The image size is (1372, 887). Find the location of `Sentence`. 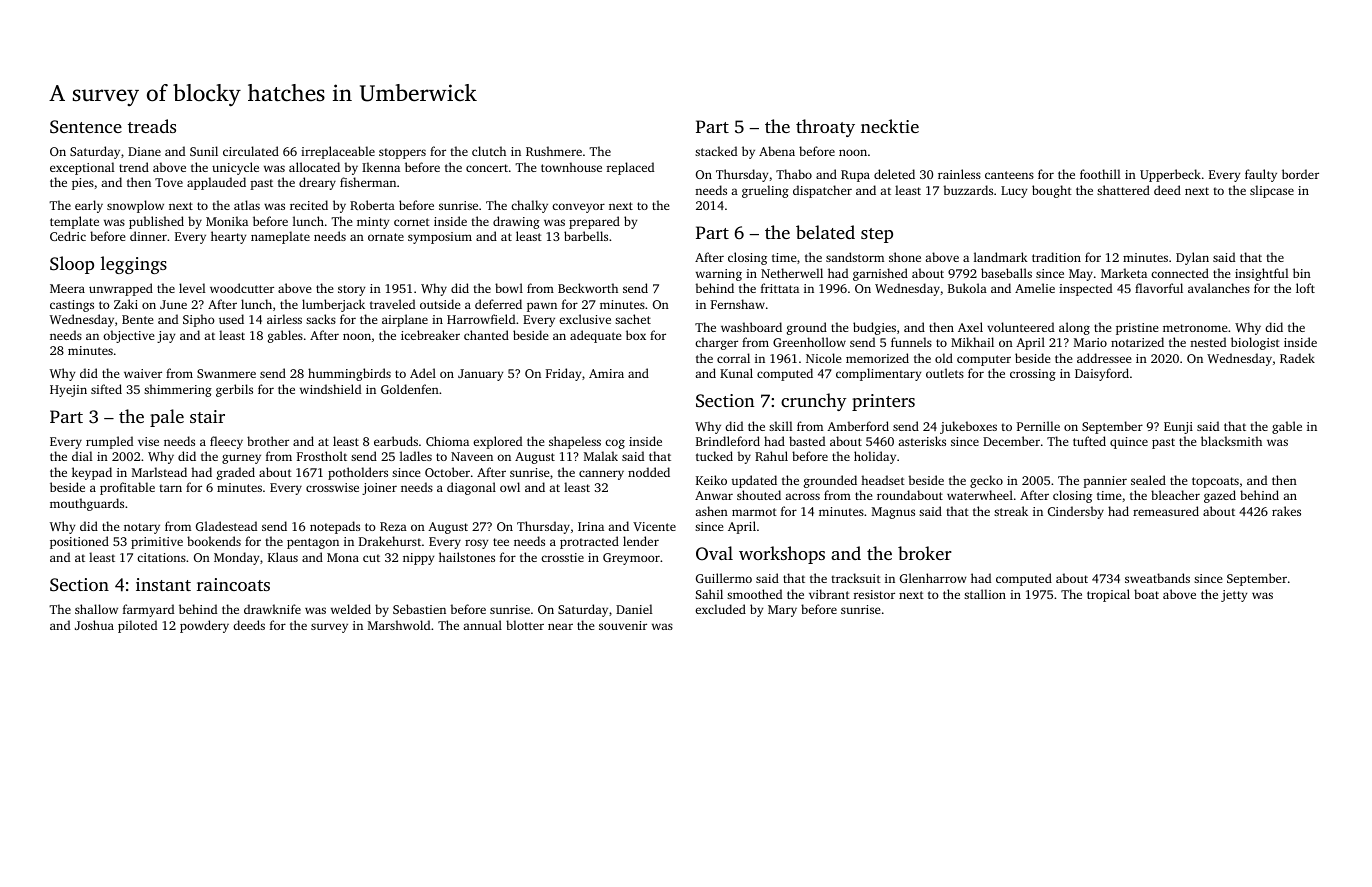

Sentence is located at coordinates (86, 127).
